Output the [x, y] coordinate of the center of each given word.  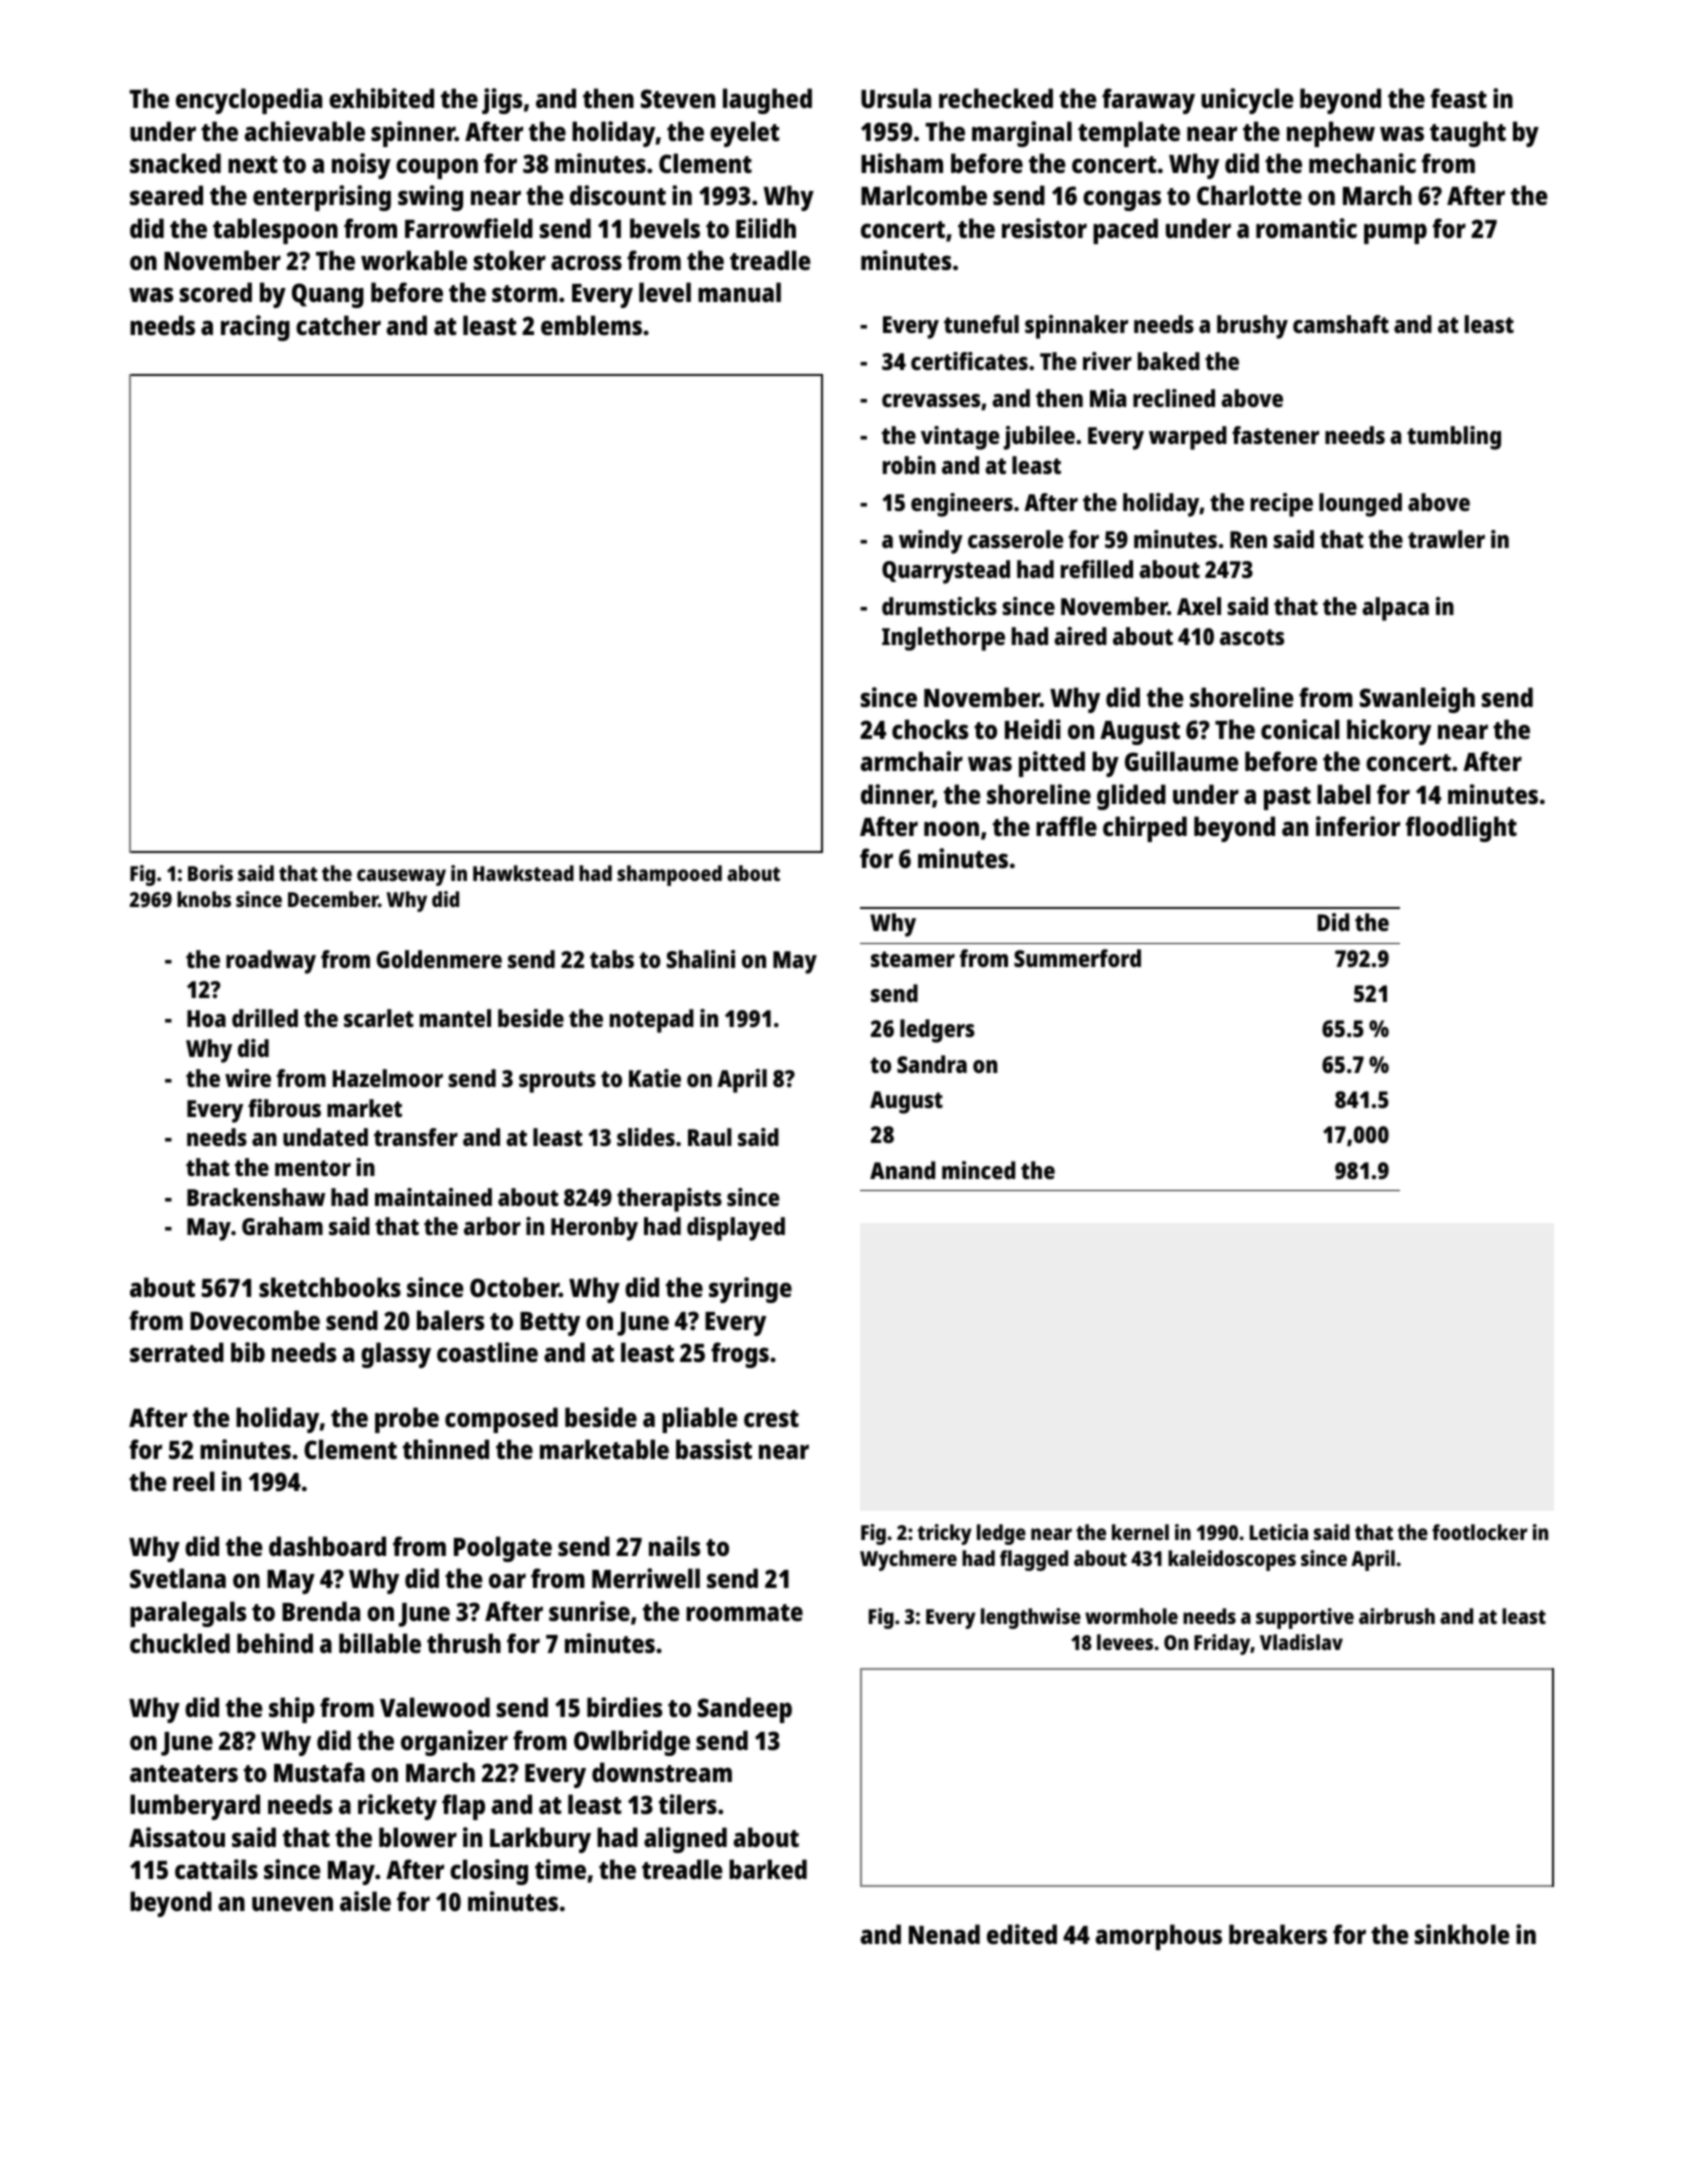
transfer [416, 1137]
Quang [328, 295]
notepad [652, 1021]
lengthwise [1031, 1618]
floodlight [1461, 829]
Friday [1222, 1644]
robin [909, 465]
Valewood [435, 1707]
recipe [1282, 505]
